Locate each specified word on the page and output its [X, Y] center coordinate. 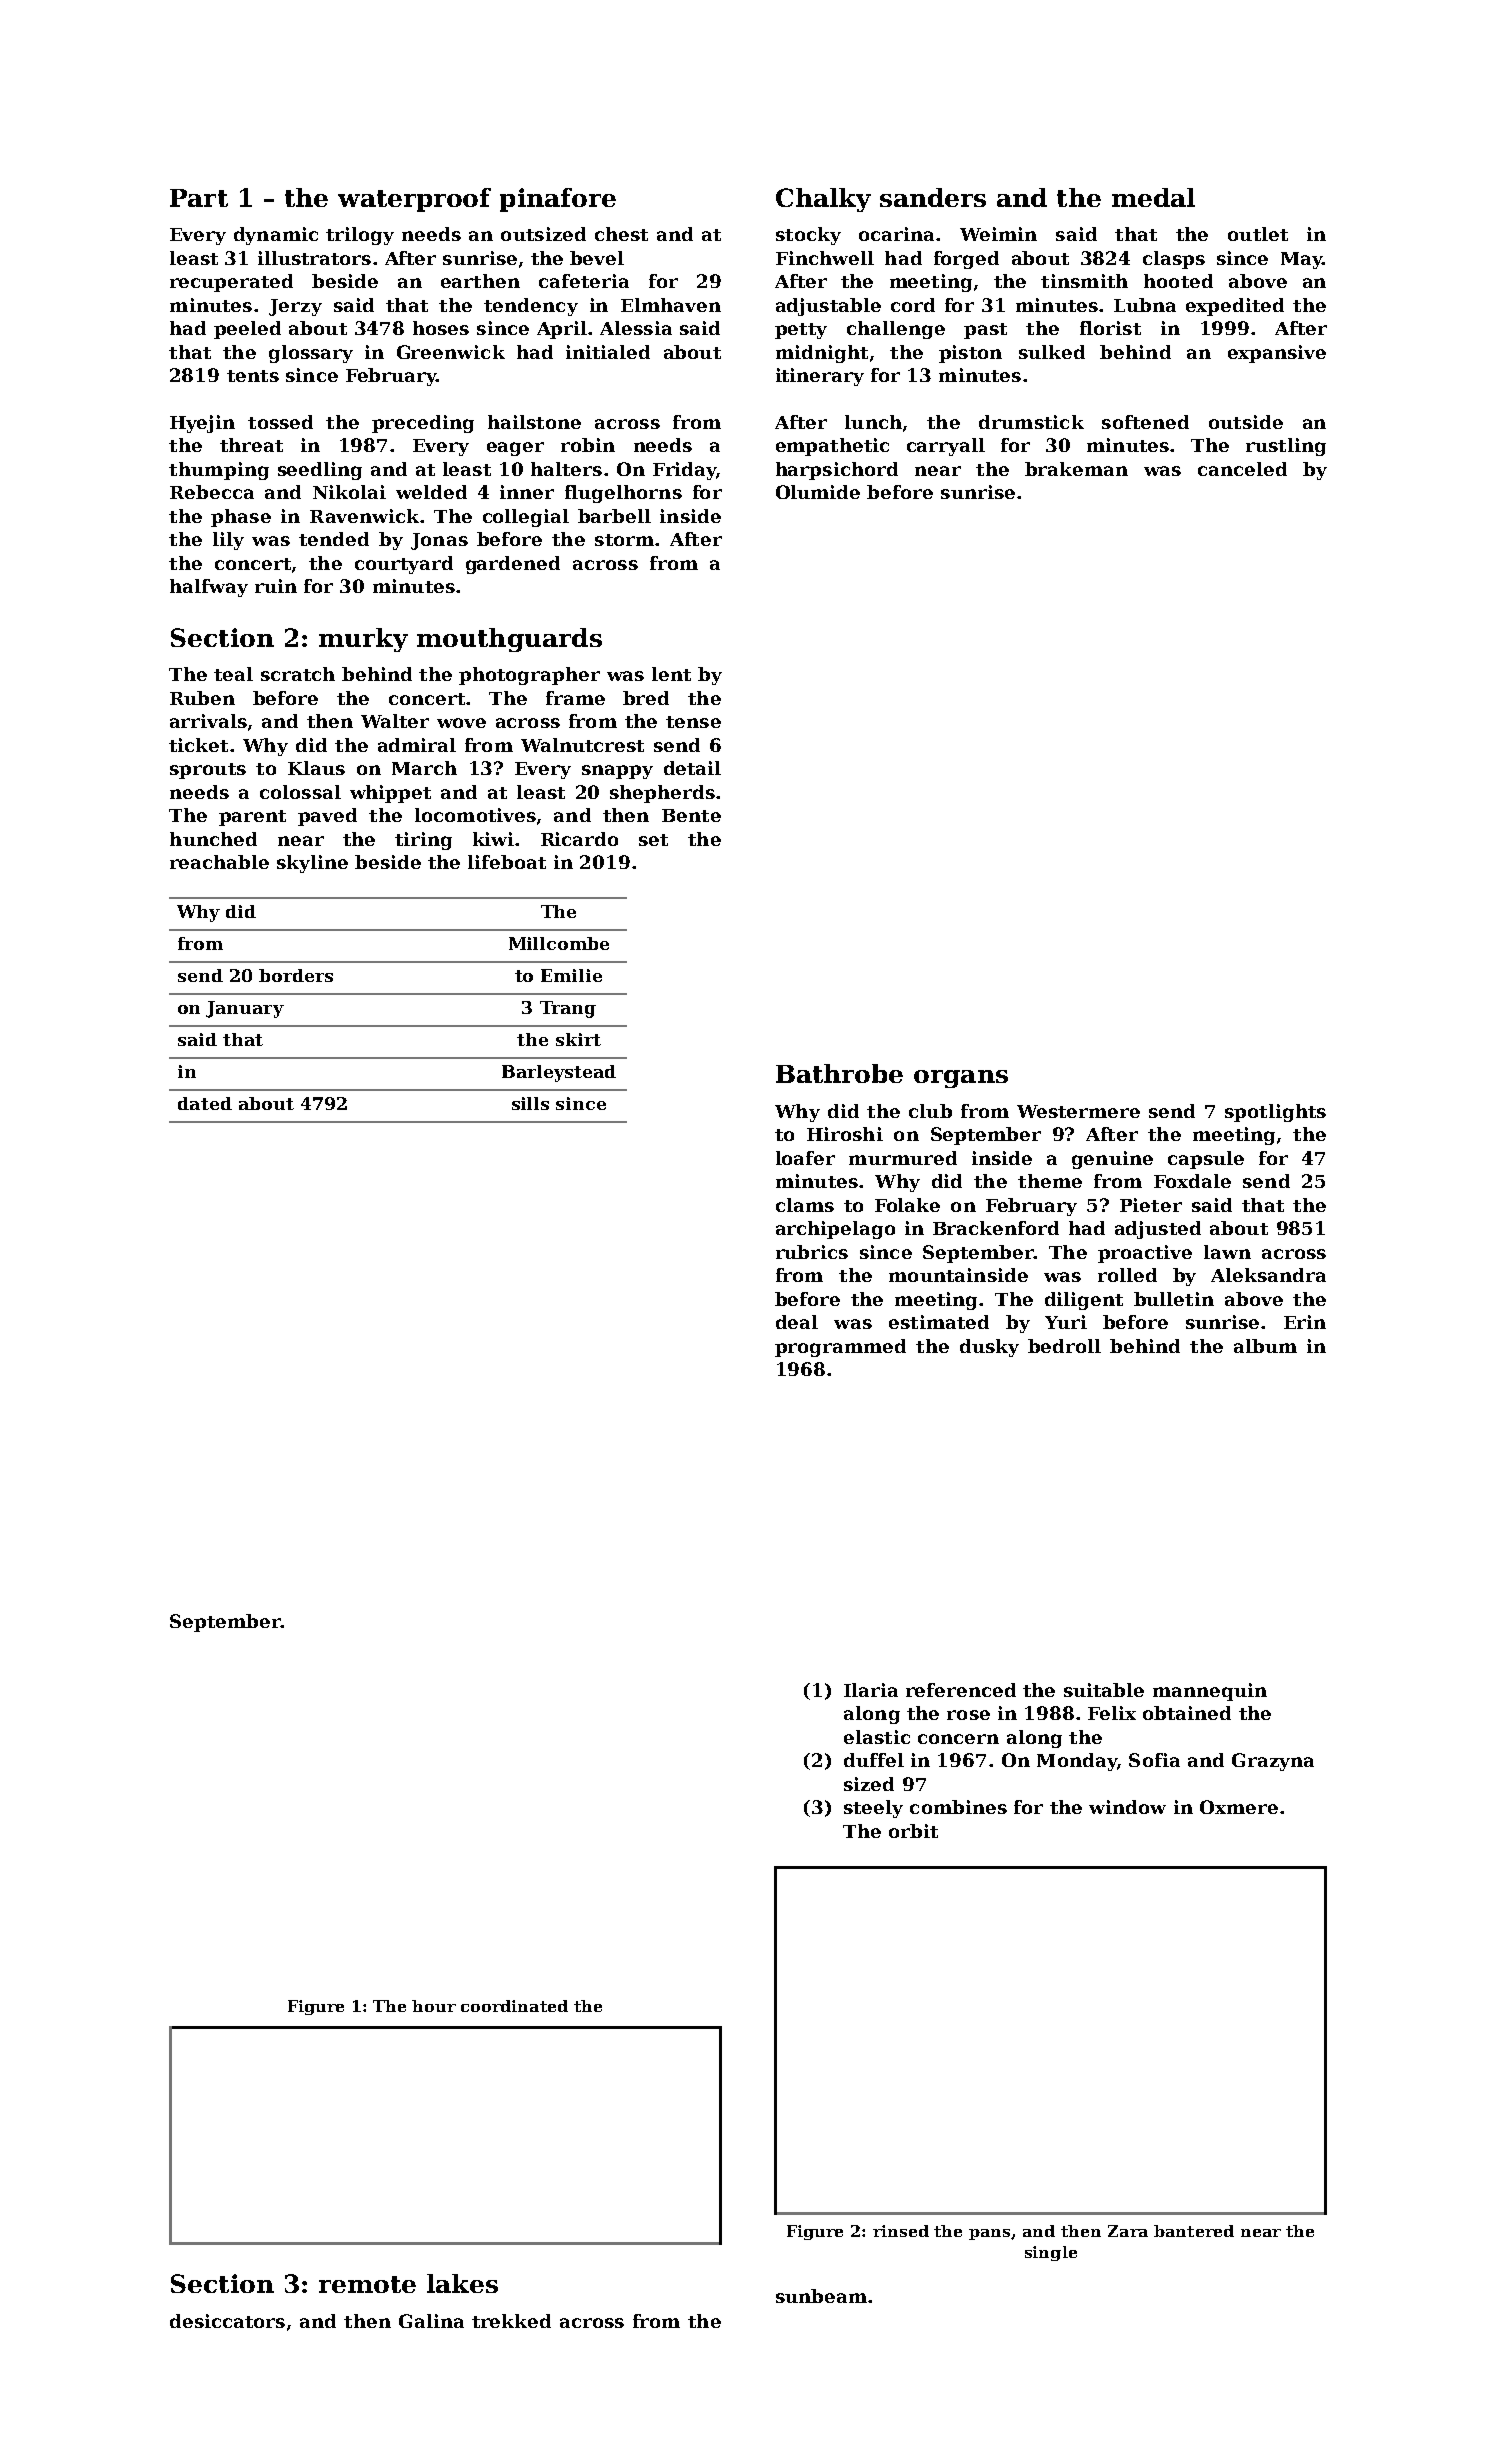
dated [205, 1103]
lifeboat [507, 862]
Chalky [823, 200]
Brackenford [996, 1228]
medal [1153, 197]
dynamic [276, 236]
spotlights [1275, 1113]
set [653, 840]
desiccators [227, 2321]
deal [797, 1322]
